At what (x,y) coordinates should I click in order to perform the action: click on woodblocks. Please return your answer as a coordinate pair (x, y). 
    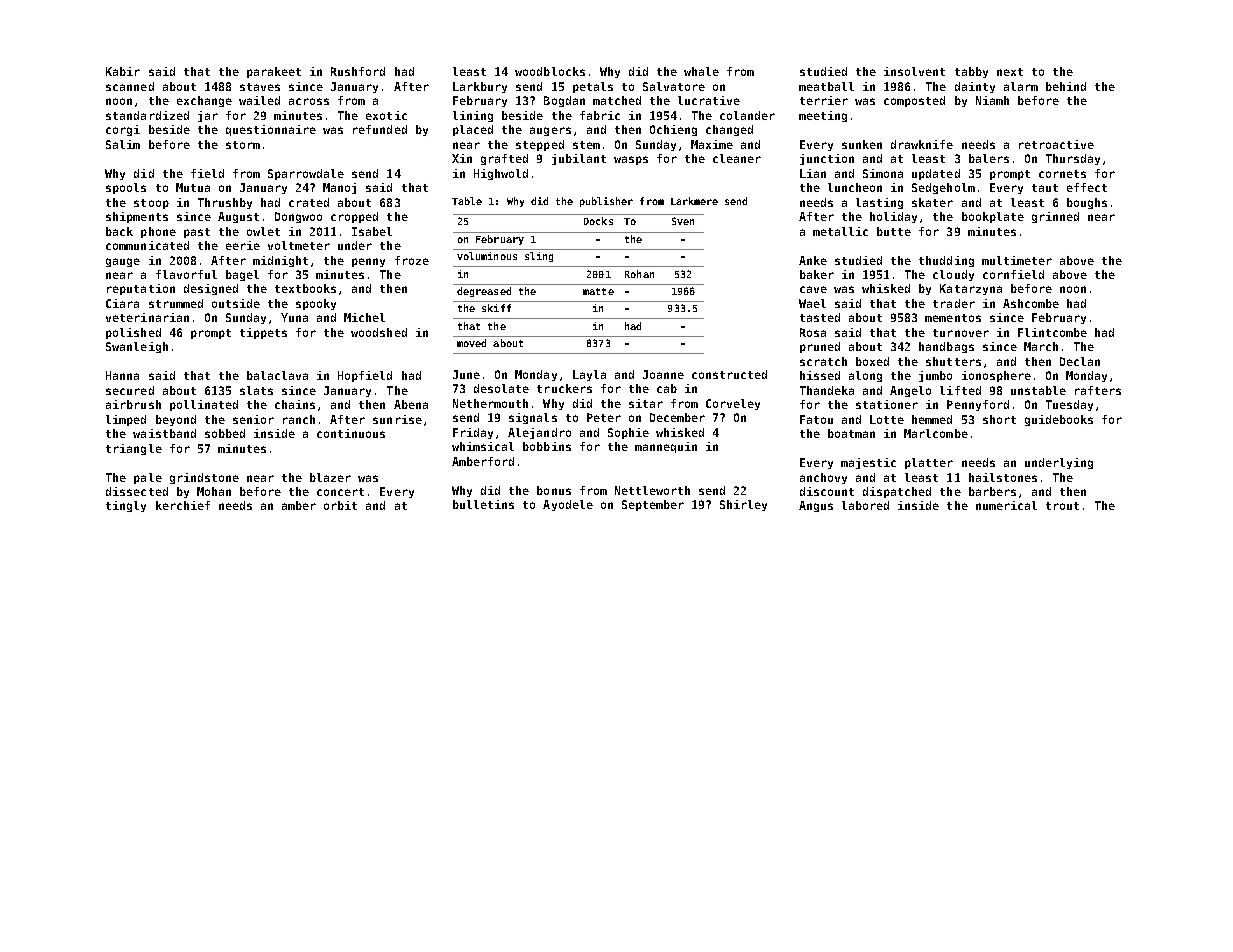
    Looking at the image, I should click on (550, 71).
